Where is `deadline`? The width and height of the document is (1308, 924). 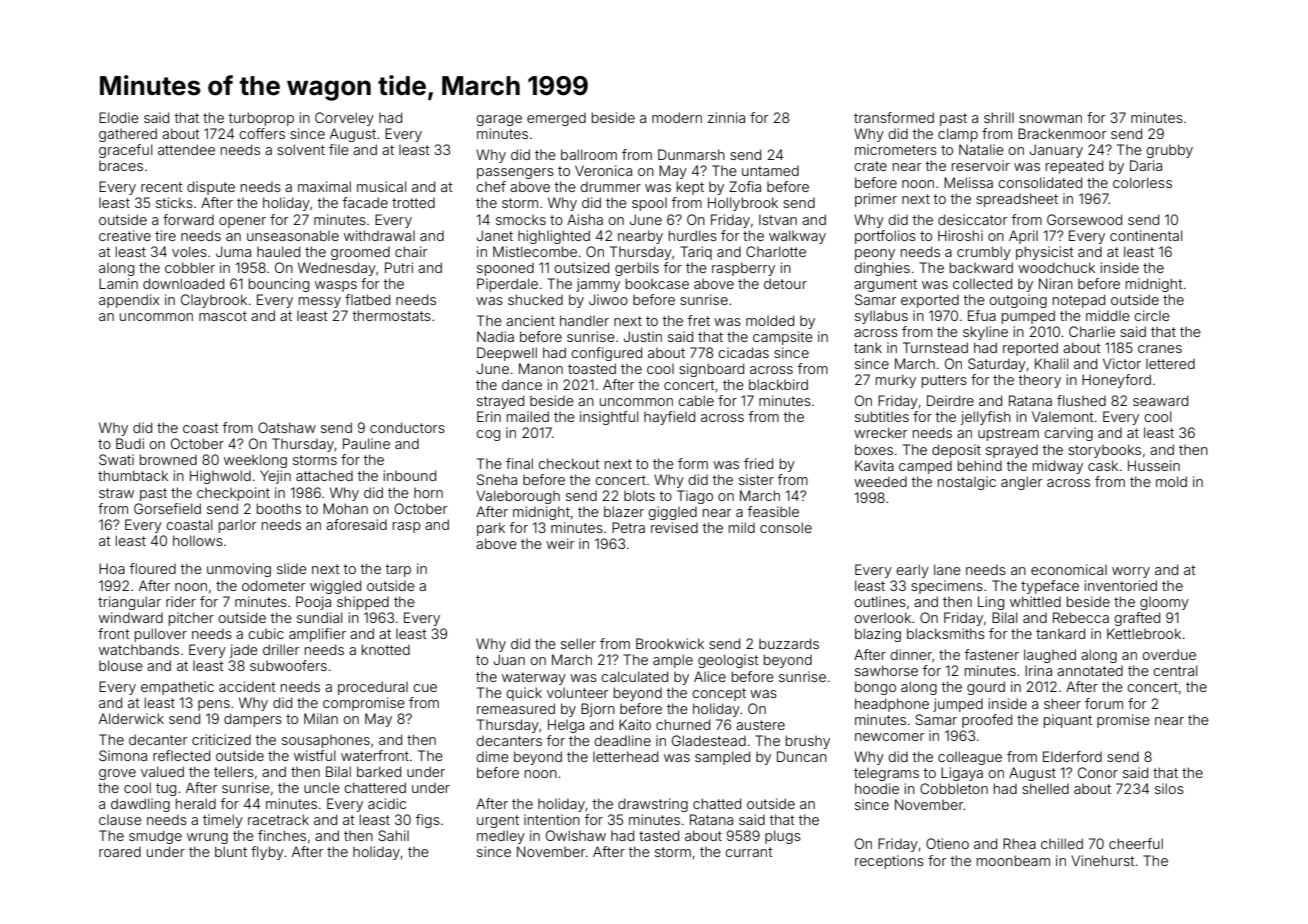
deadline is located at coordinates (622, 740).
